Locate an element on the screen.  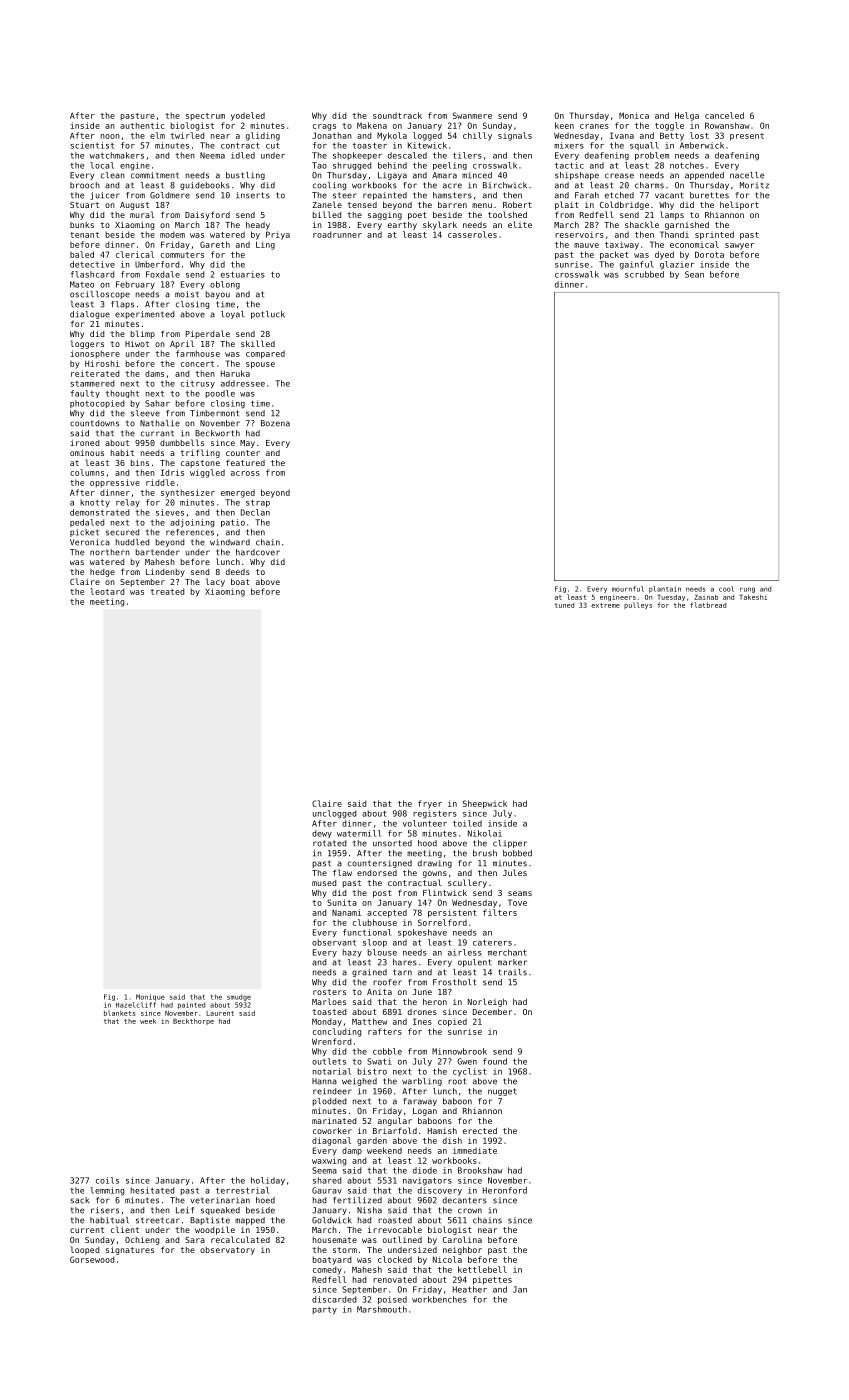
elm is located at coordinates (157, 135).
